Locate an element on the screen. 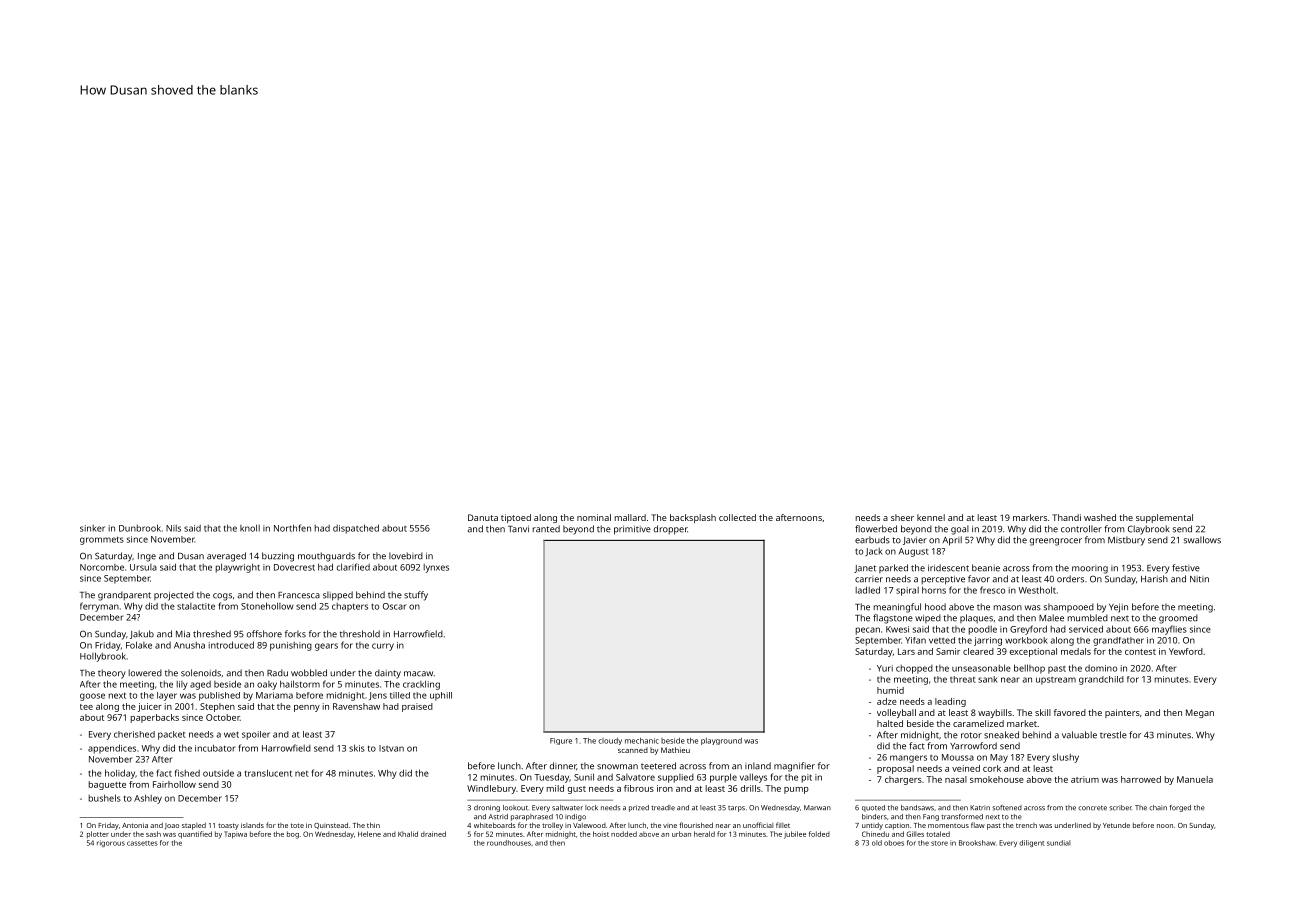 The image size is (1308, 924). sundial is located at coordinates (1058, 843).
